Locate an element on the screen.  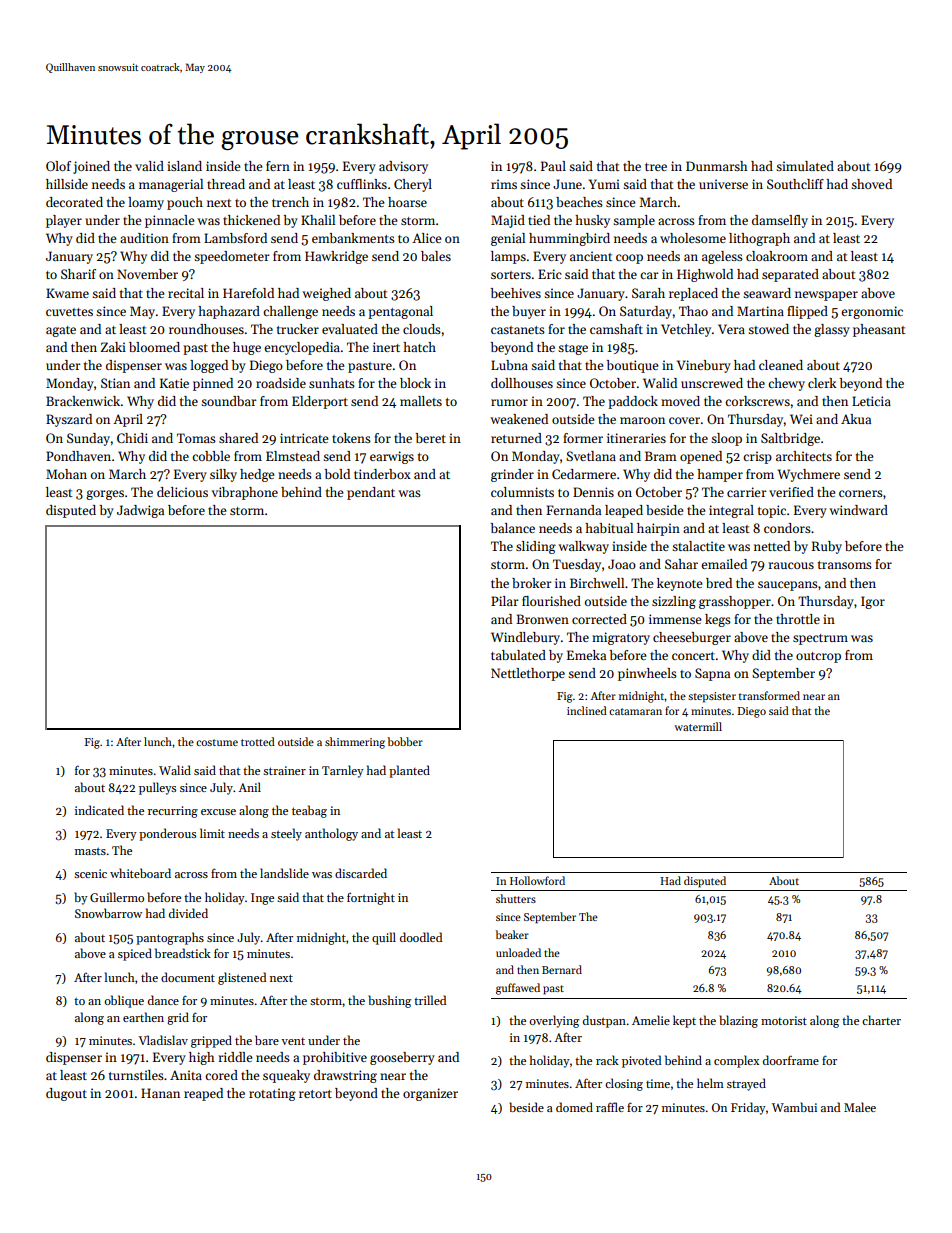
thread is located at coordinates (226, 184).
